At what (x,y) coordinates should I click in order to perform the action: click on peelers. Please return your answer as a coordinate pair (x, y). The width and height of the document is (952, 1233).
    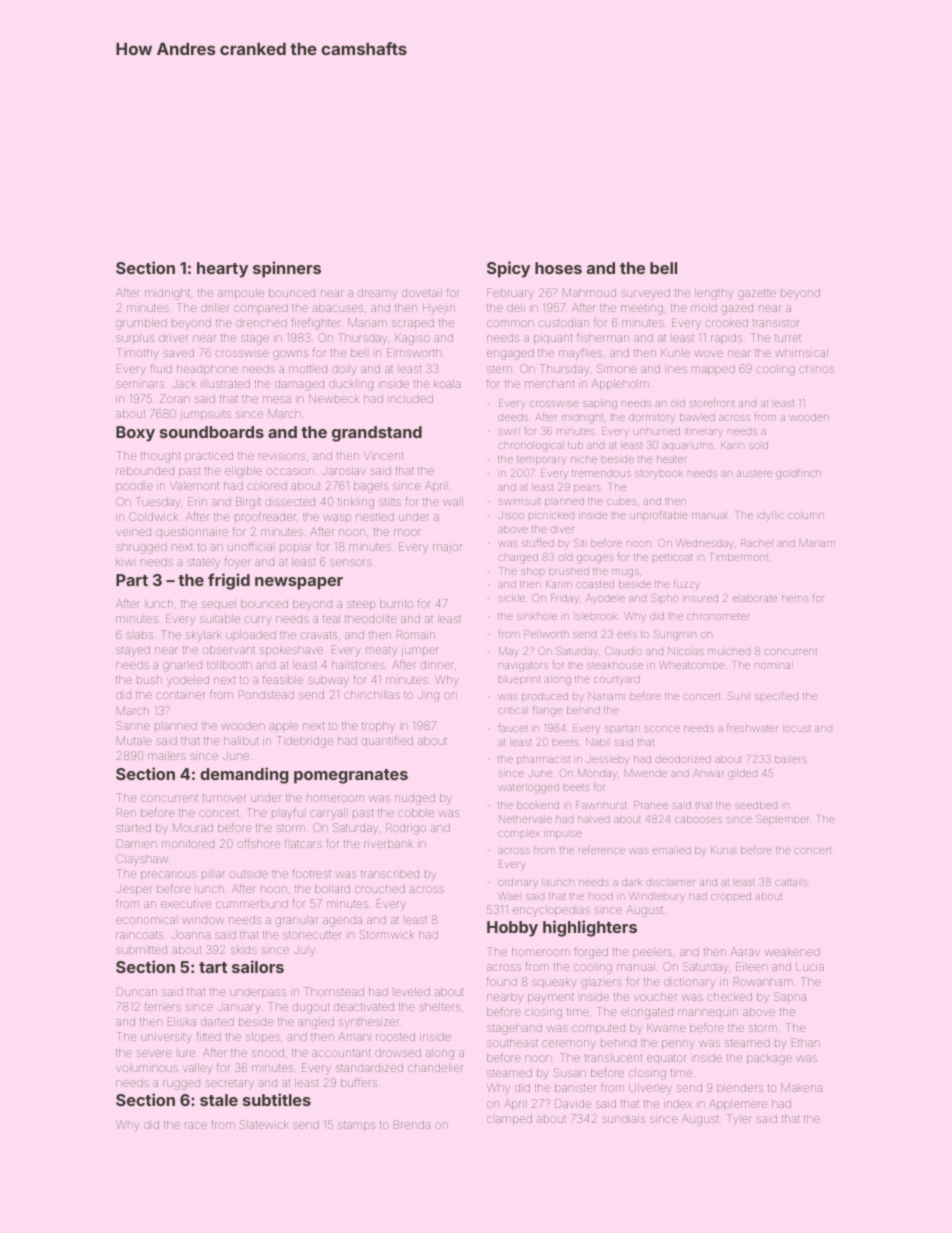
    Looking at the image, I should click on (652, 953).
